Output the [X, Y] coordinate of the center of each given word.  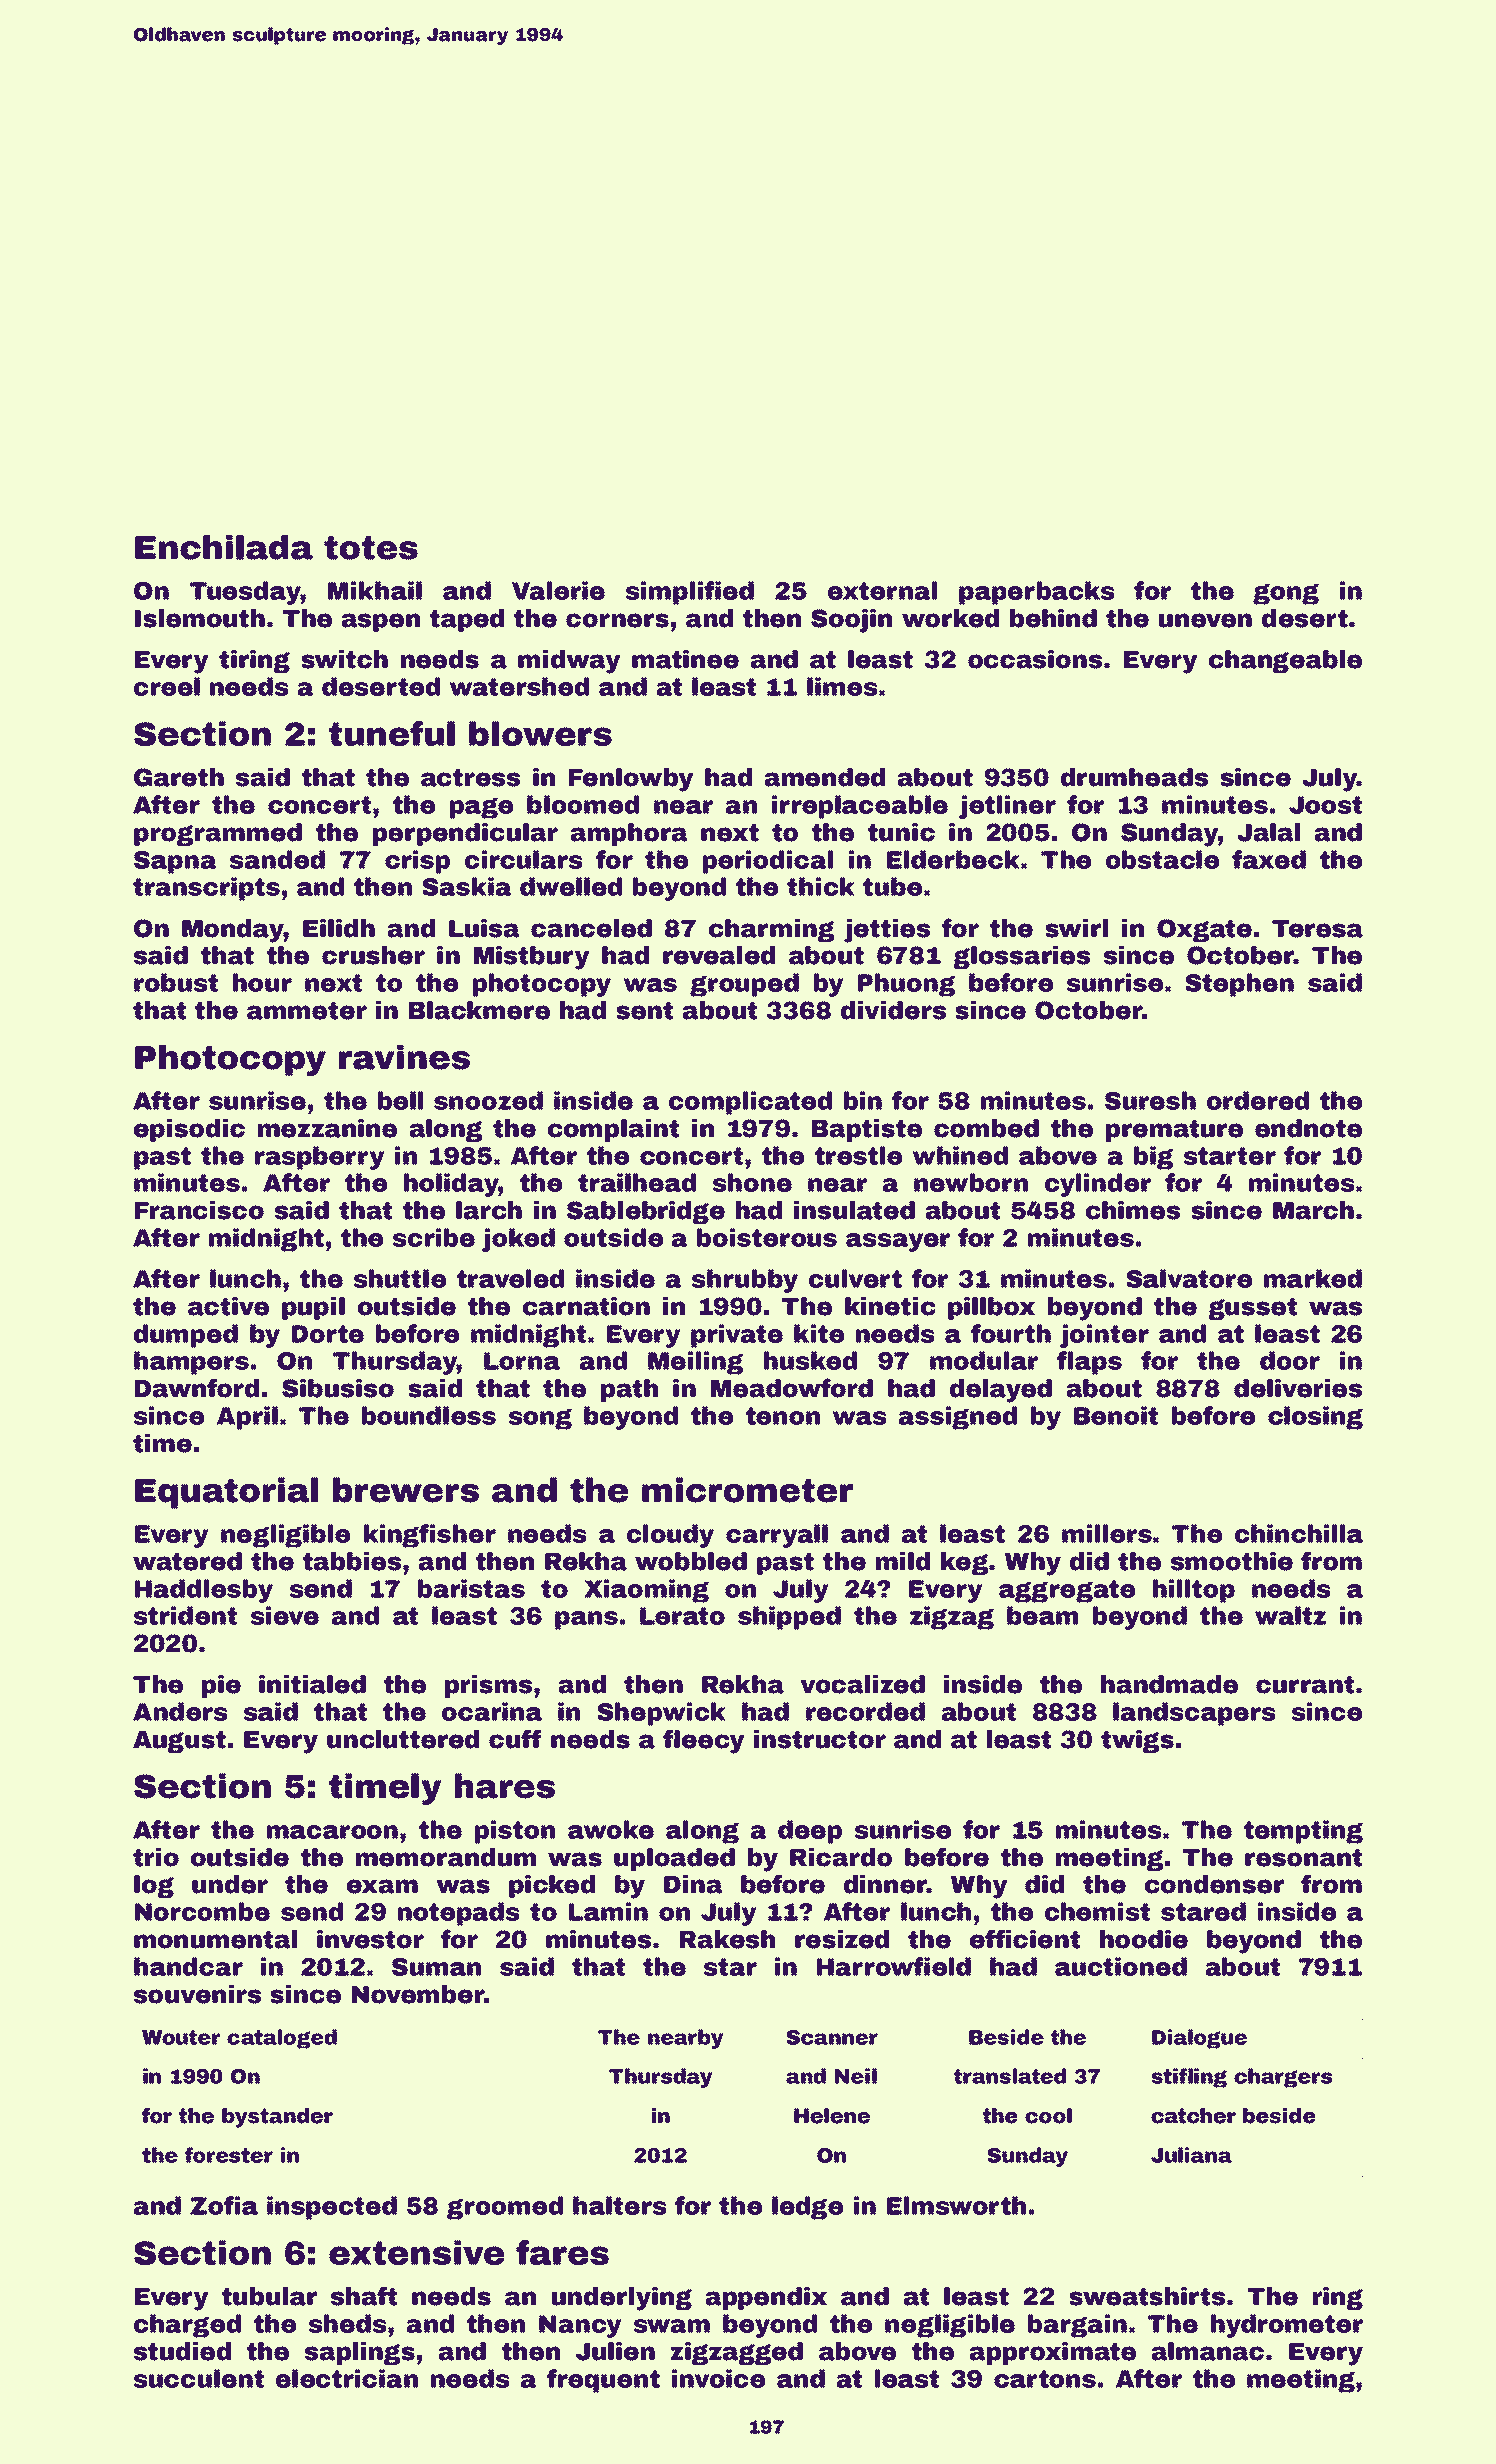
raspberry [319, 1158]
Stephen [1239, 985]
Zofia [224, 2205]
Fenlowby [631, 780]
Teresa [1317, 929]
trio [156, 1857]
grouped [744, 985]
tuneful [392, 733]
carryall [777, 1536]
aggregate [1067, 1591]
